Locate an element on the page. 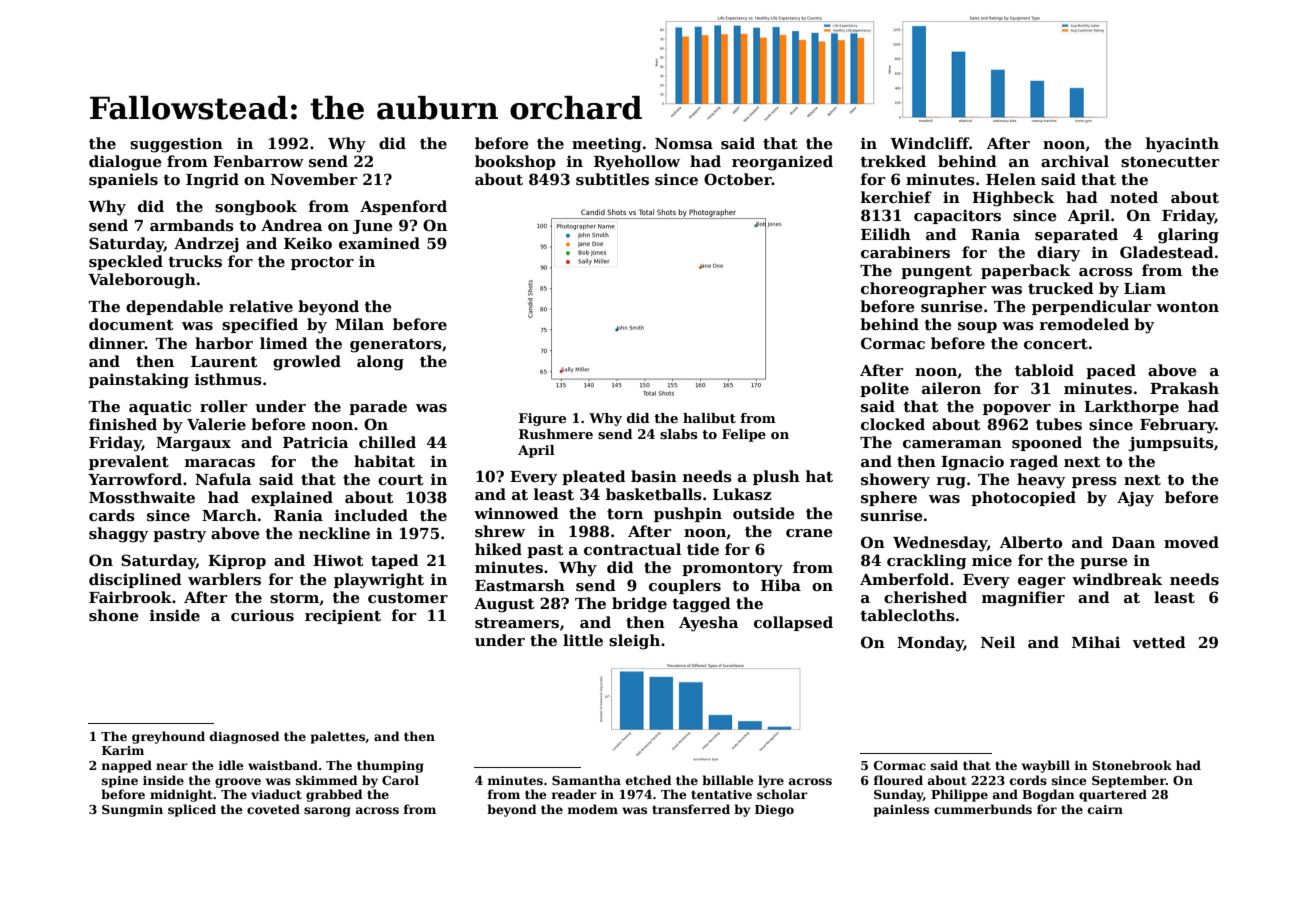  modem is located at coordinates (593, 809).
